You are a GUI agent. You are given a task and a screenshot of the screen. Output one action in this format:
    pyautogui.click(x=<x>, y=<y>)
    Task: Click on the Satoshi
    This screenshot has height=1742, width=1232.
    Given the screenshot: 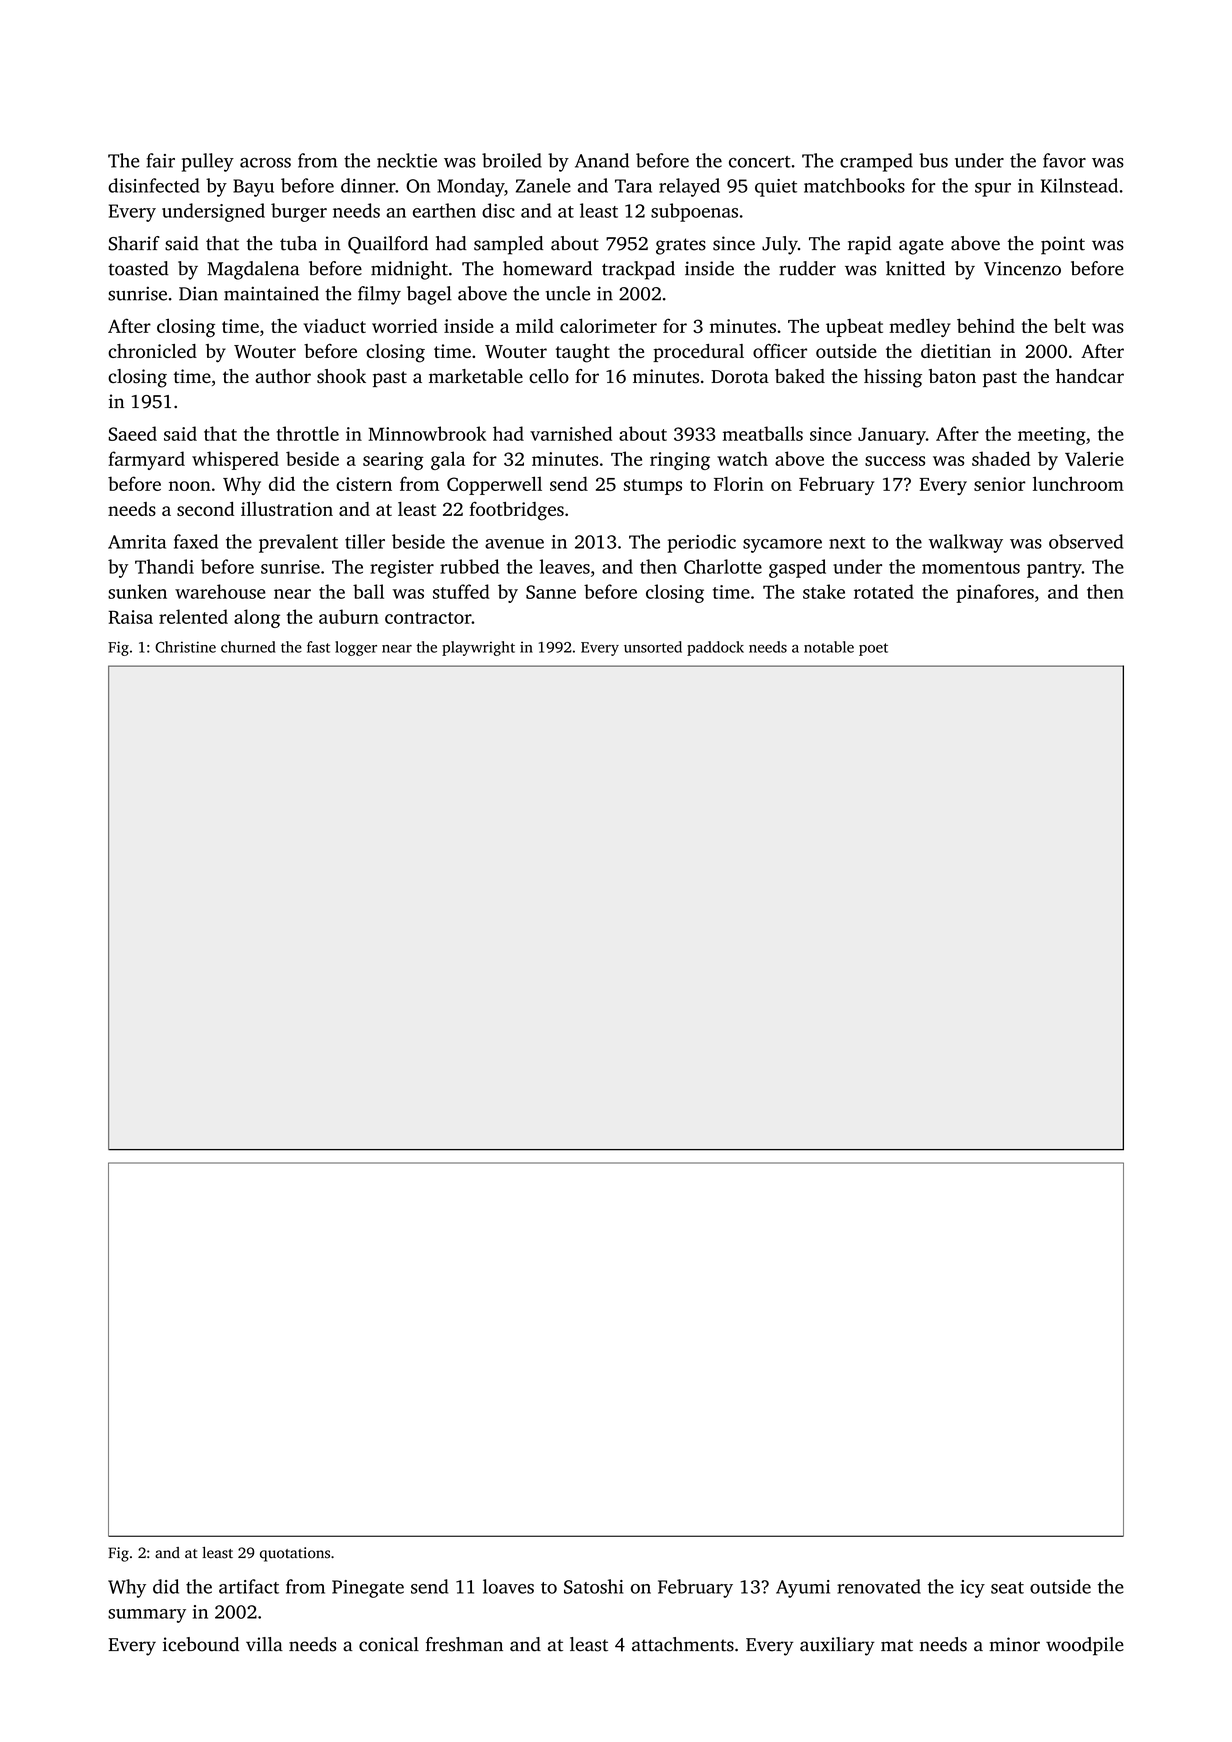 What is the action you would take?
    pyautogui.click(x=593, y=1586)
